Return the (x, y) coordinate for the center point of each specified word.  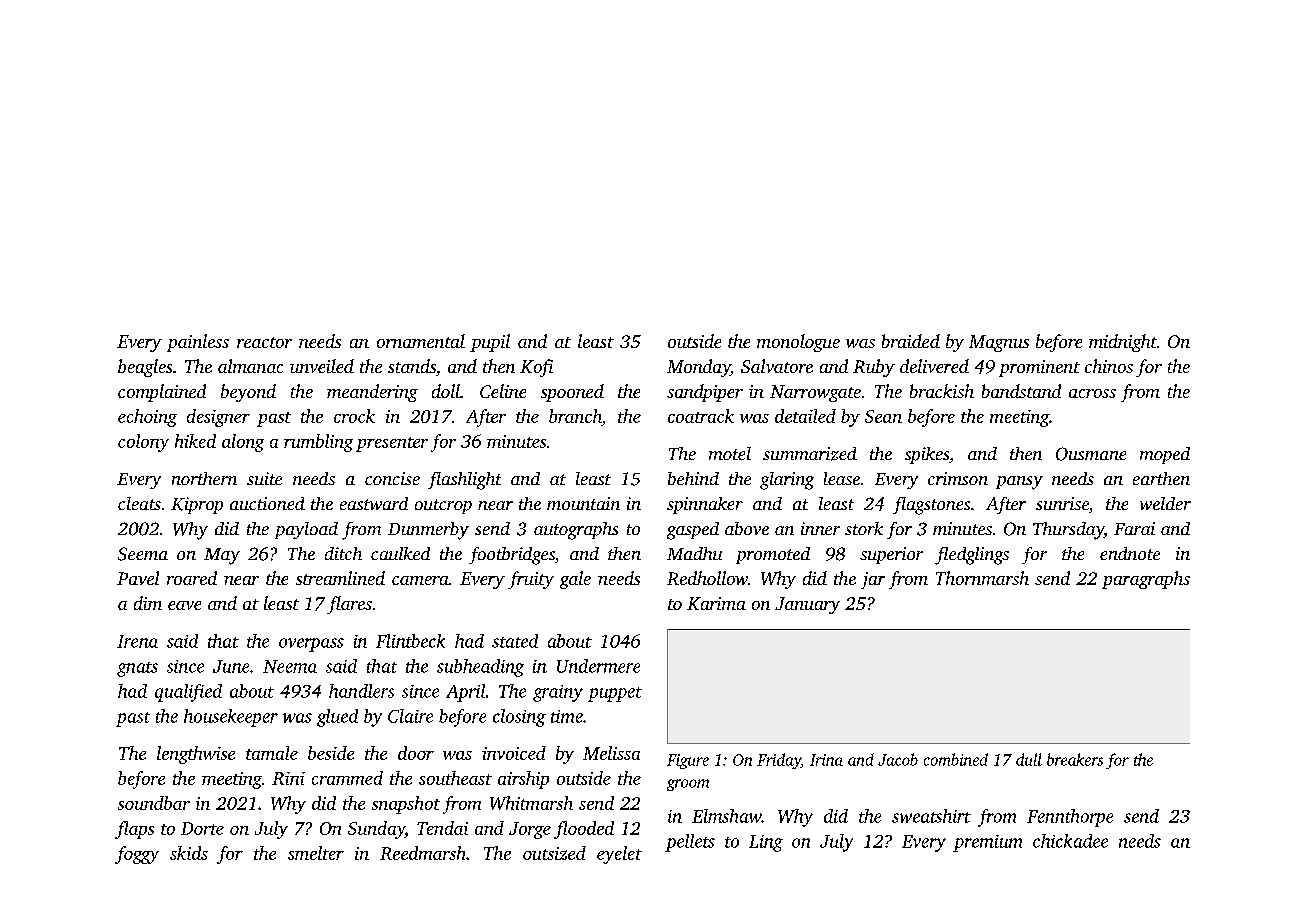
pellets (690, 843)
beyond (248, 393)
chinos (1109, 366)
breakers (1075, 759)
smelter (316, 853)
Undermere (598, 666)
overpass (311, 645)
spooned (572, 393)
